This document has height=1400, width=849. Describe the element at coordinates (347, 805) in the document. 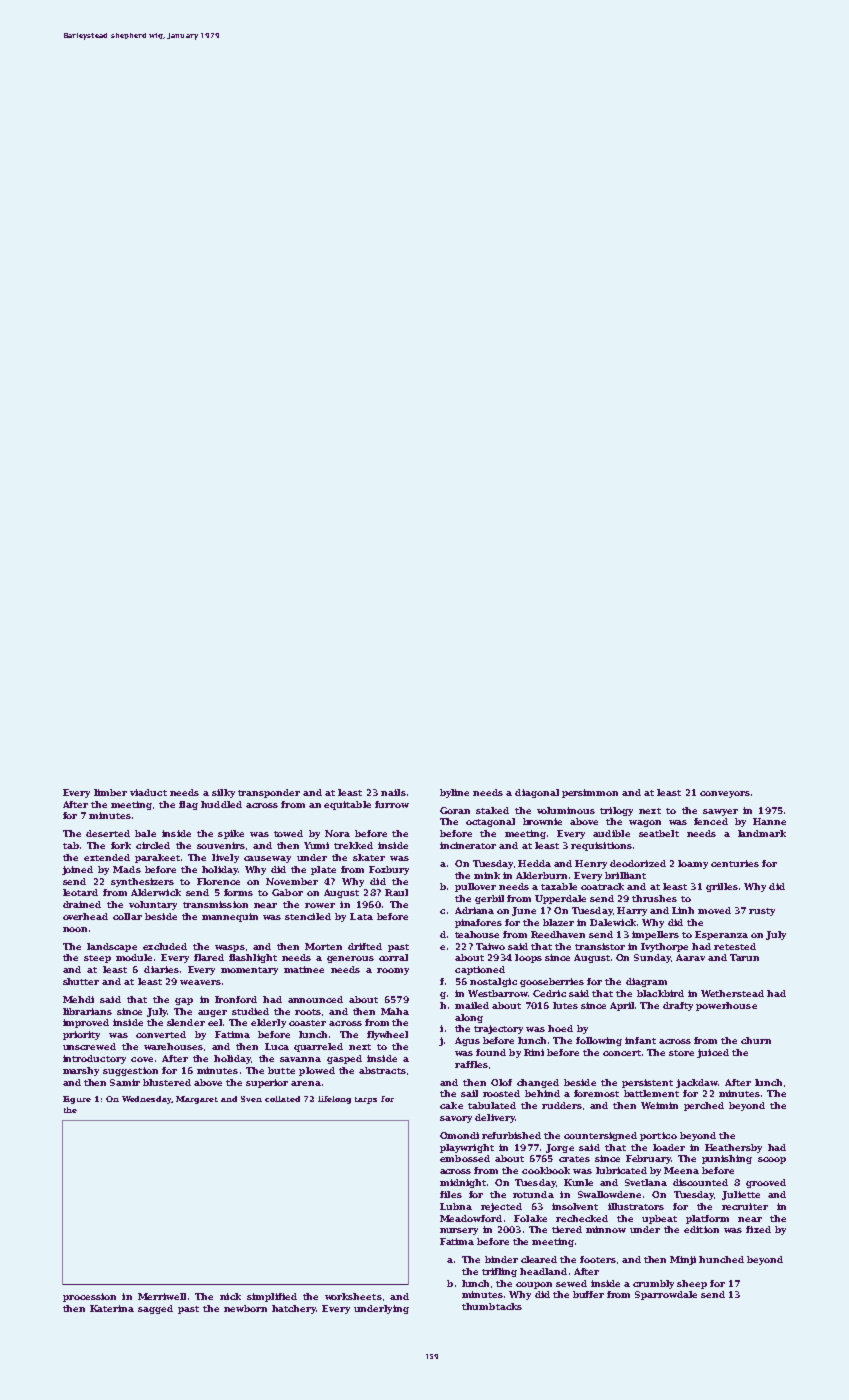

I see `equitable` at that location.
